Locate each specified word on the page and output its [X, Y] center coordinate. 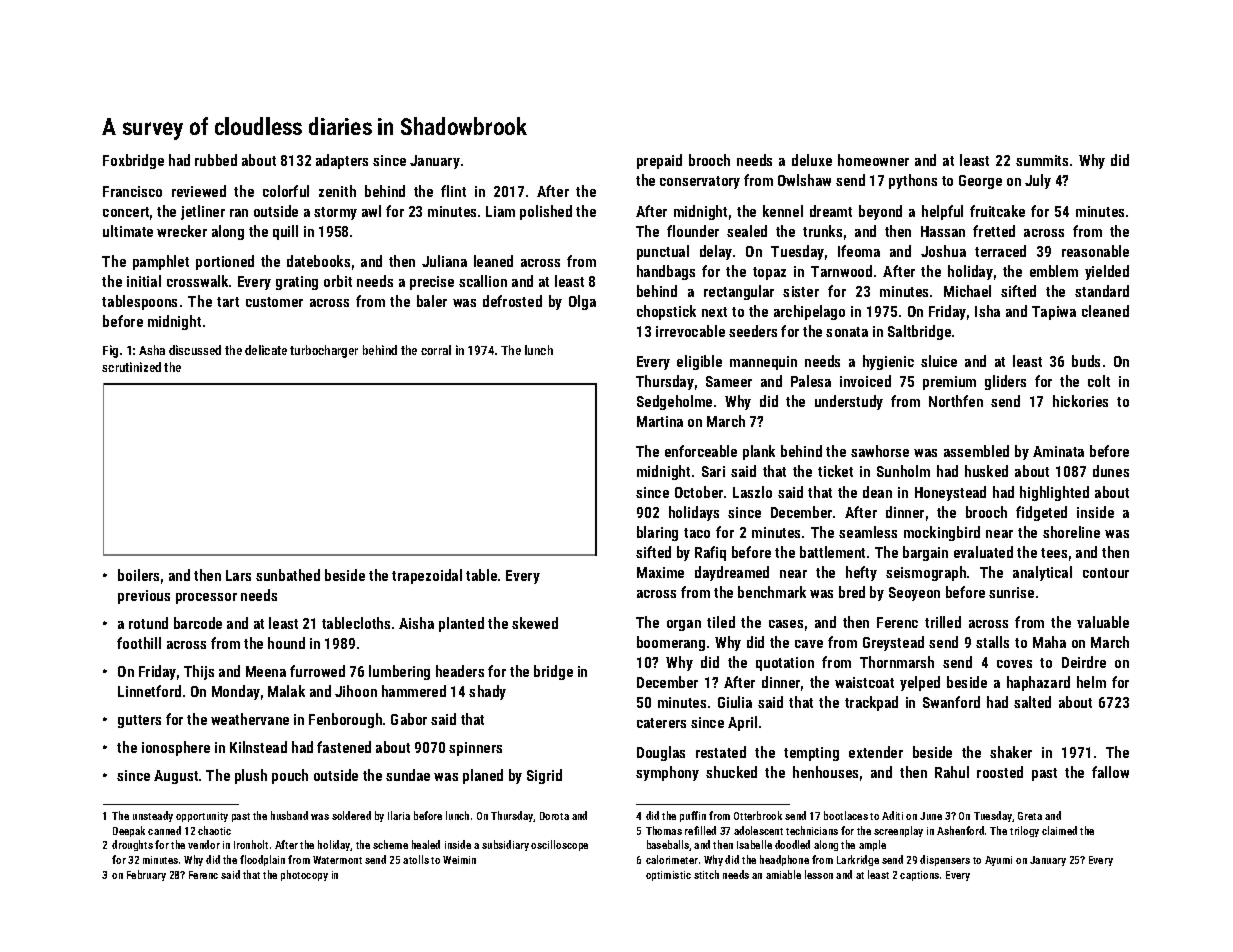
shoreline [1071, 532]
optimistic [668, 876]
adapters [342, 161]
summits [1042, 160]
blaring [657, 533]
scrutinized [131, 367]
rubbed [216, 160]
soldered [351, 815]
